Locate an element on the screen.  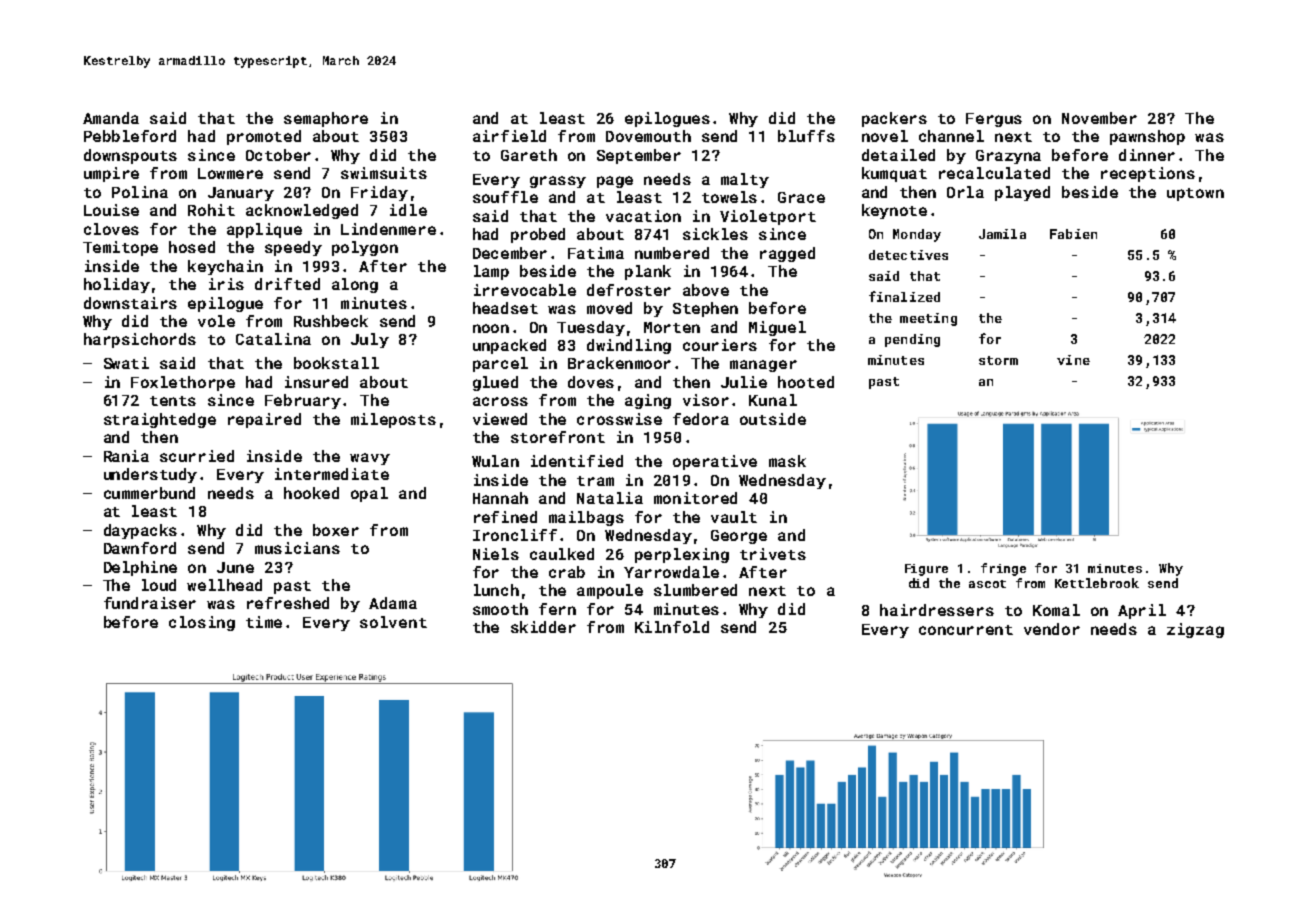
vine is located at coordinates (1073, 360).
